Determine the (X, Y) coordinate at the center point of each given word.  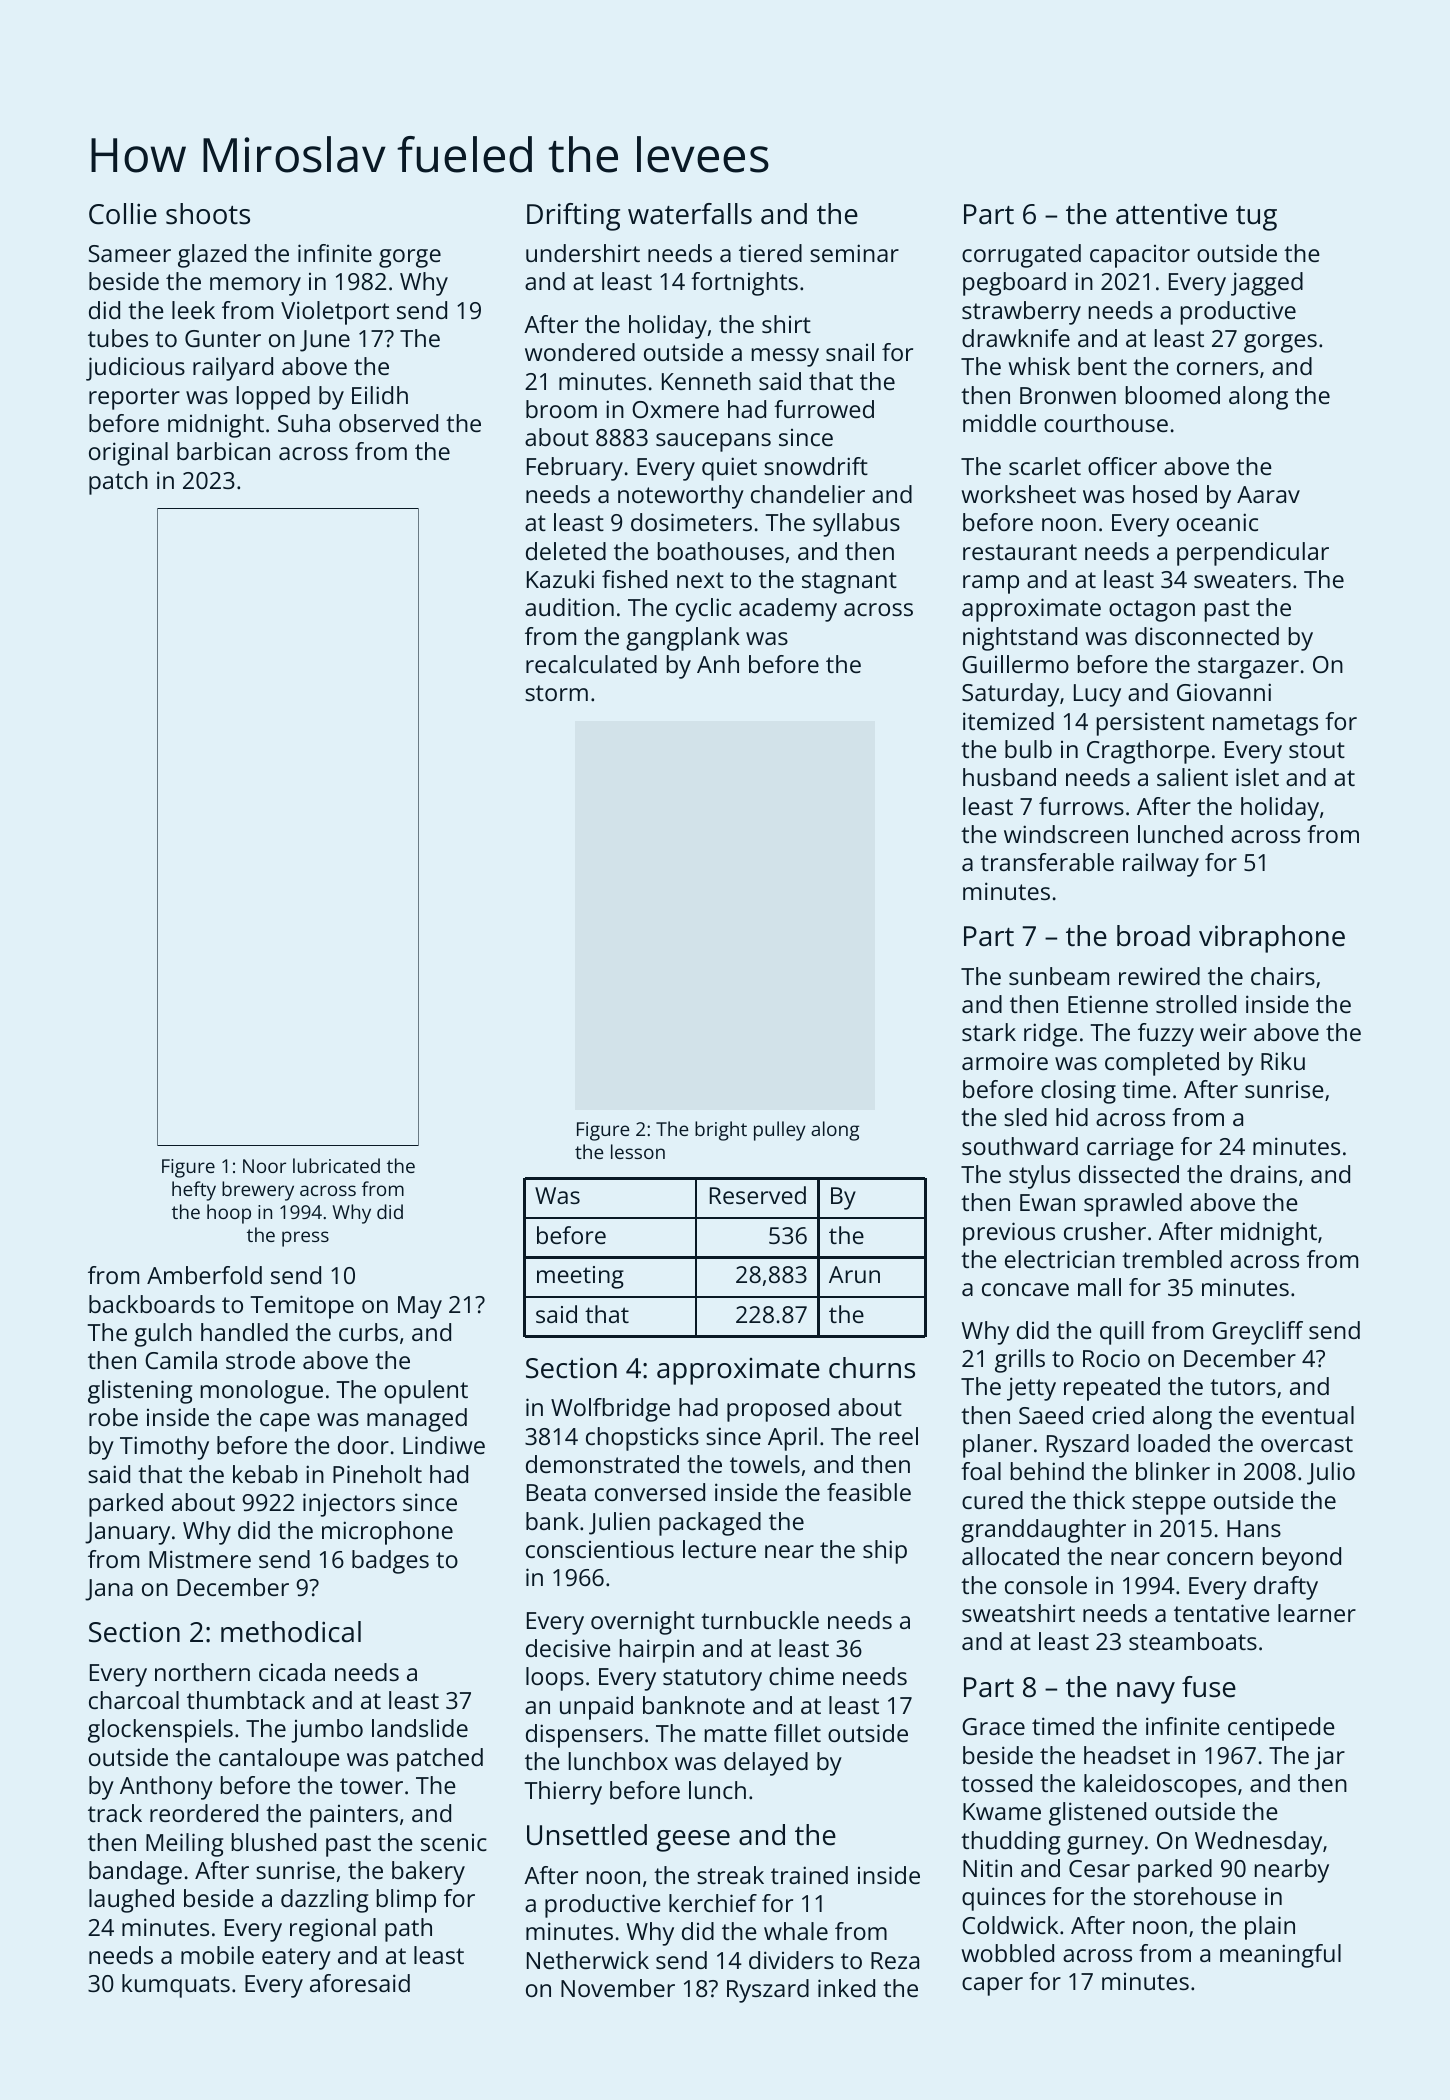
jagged (1267, 284)
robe (113, 1417)
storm (556, 693)
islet (1257, 777)
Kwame (1002, 1811)
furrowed (824, 409)
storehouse (1195, 1896)
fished (634, 579)
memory (255, 286)
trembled (1172, 1259)
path (408, 1930)
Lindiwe (444, 1445)
